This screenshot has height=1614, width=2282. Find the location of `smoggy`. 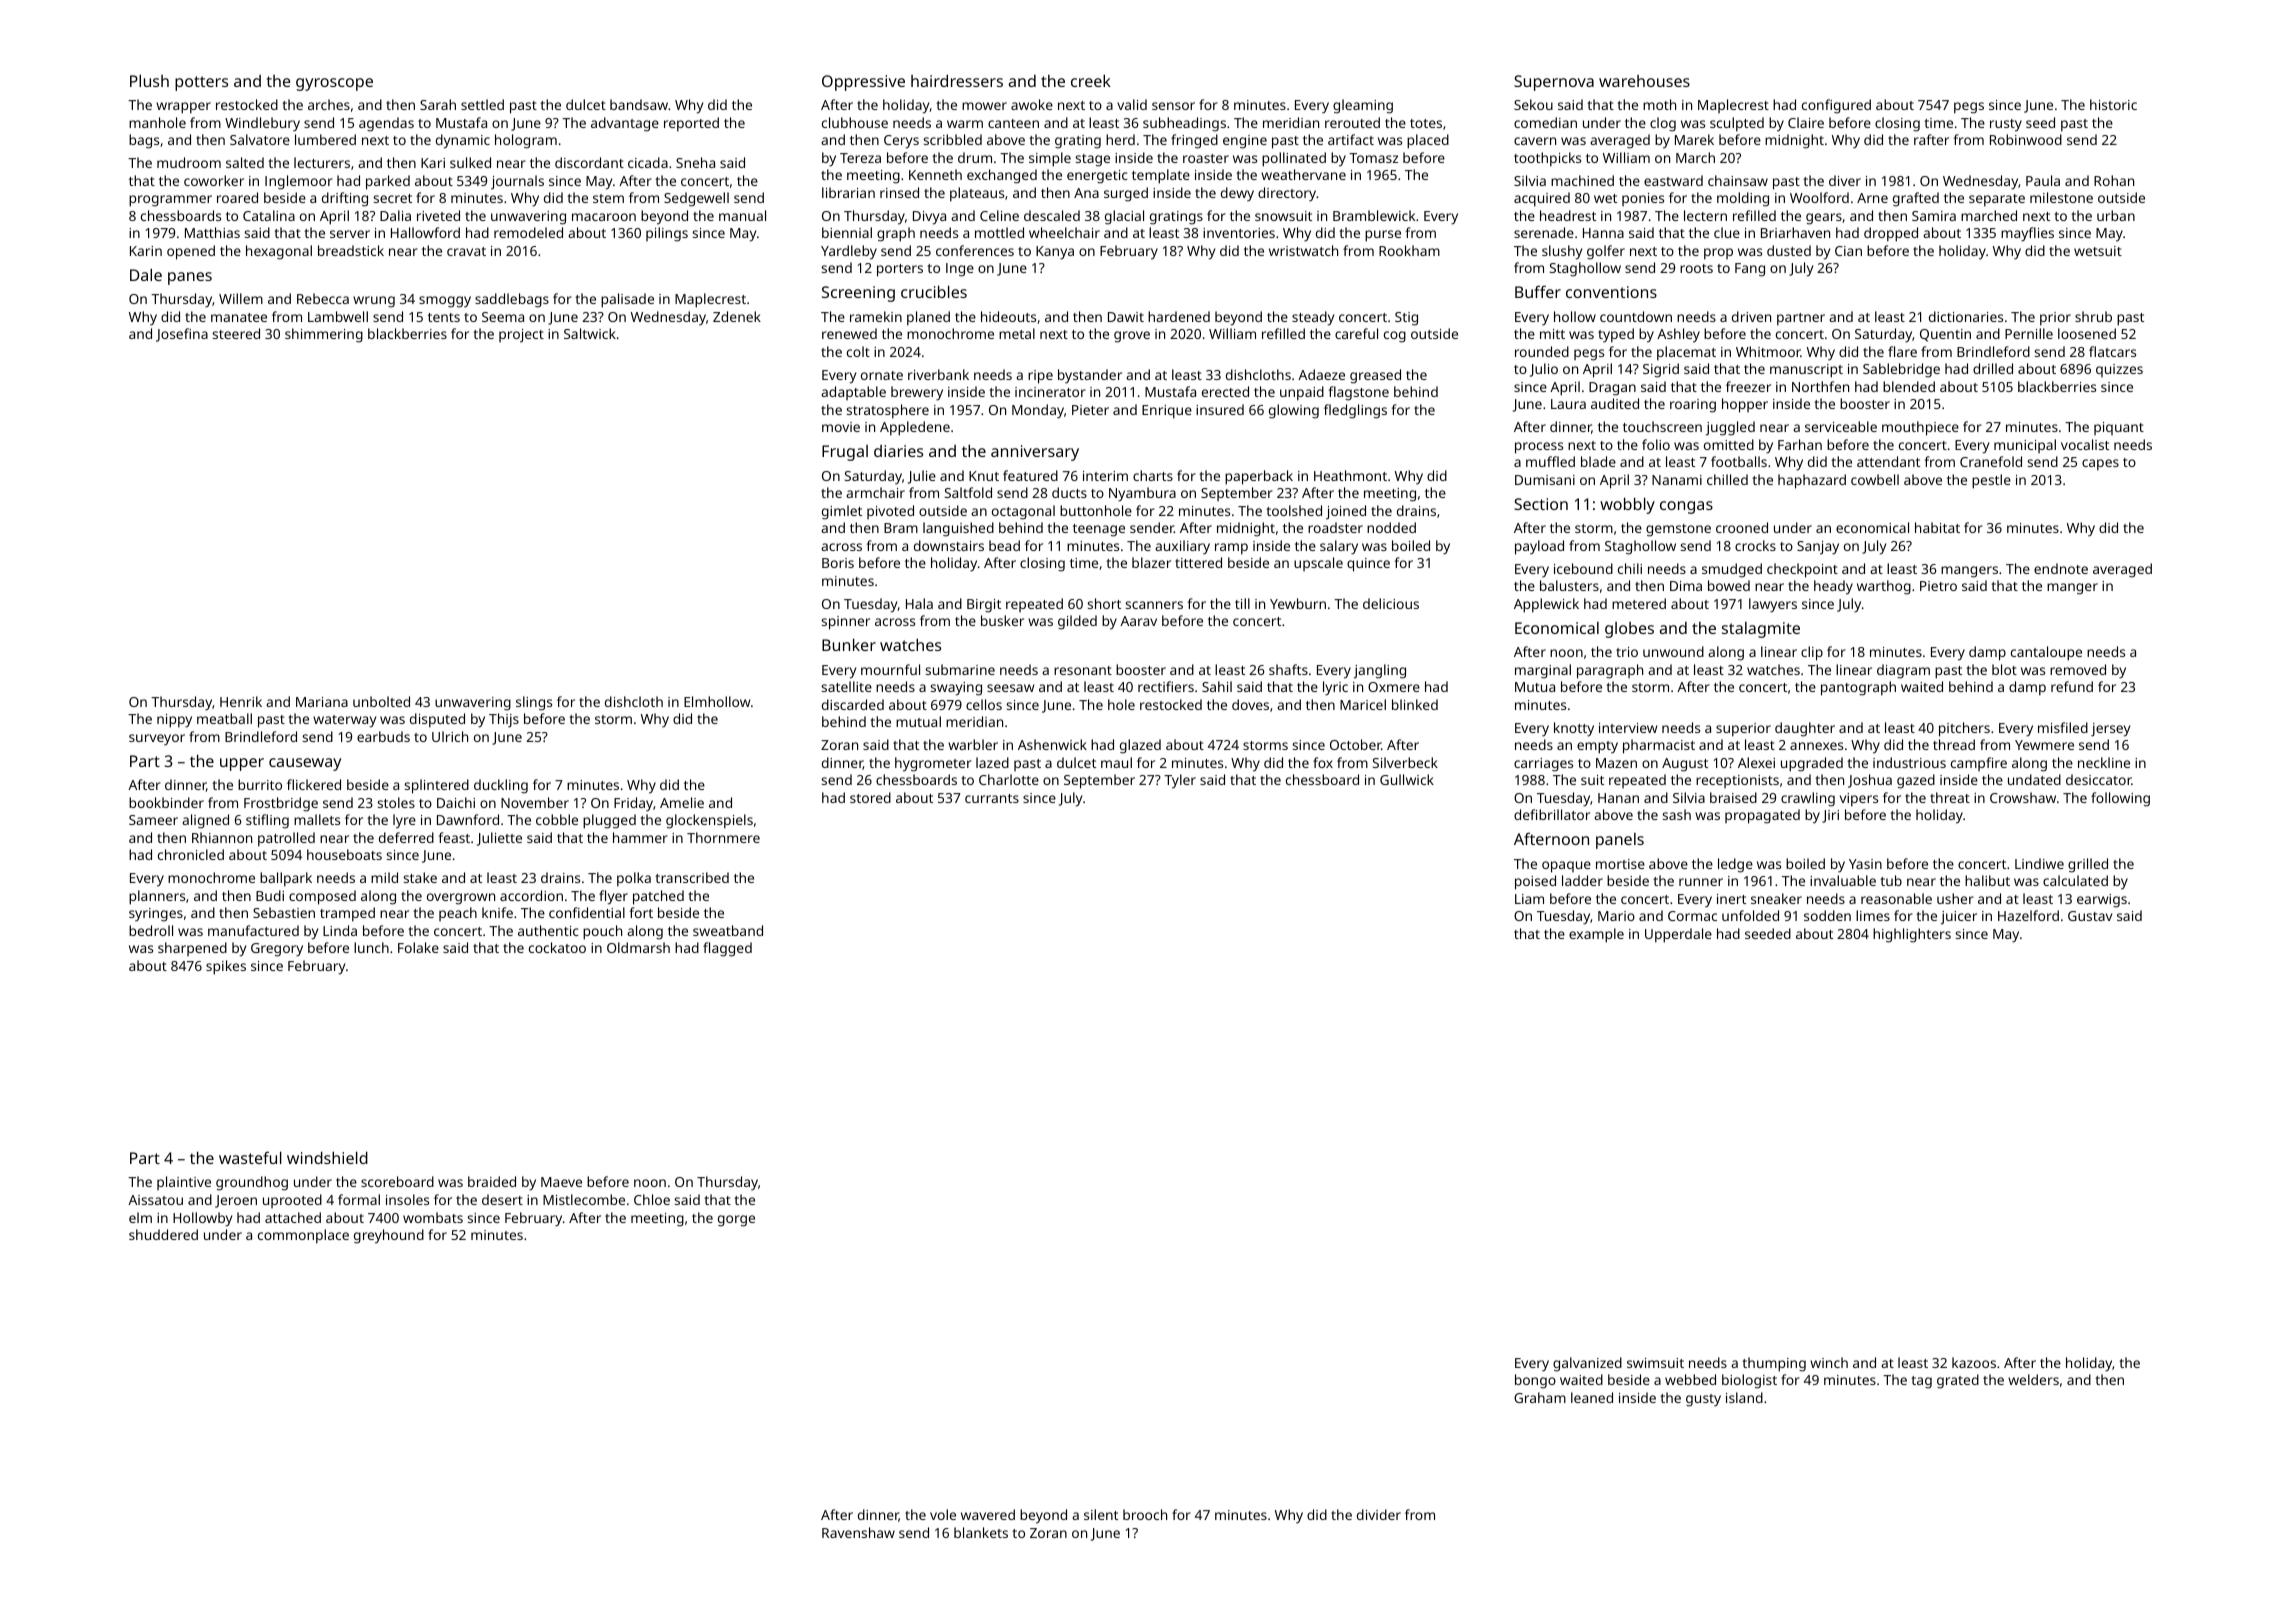

smoggy is located at coordinates (445, 302).
